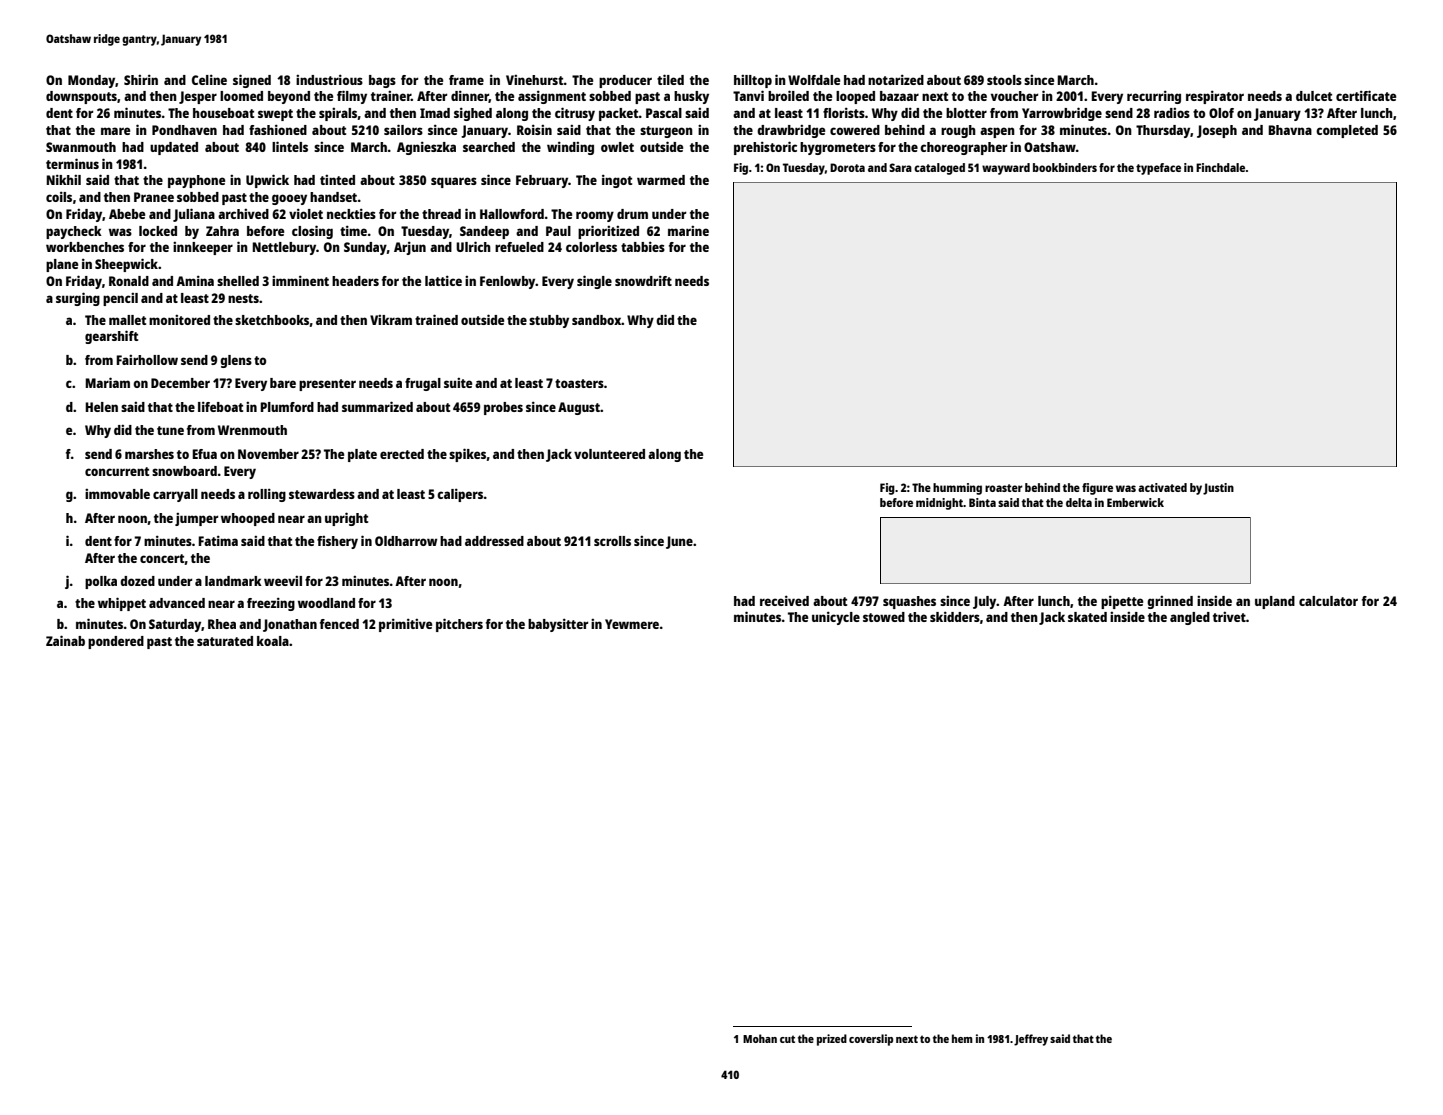 The image size is (1443, 1115). I want to click on pondered, so click(116, 642).
